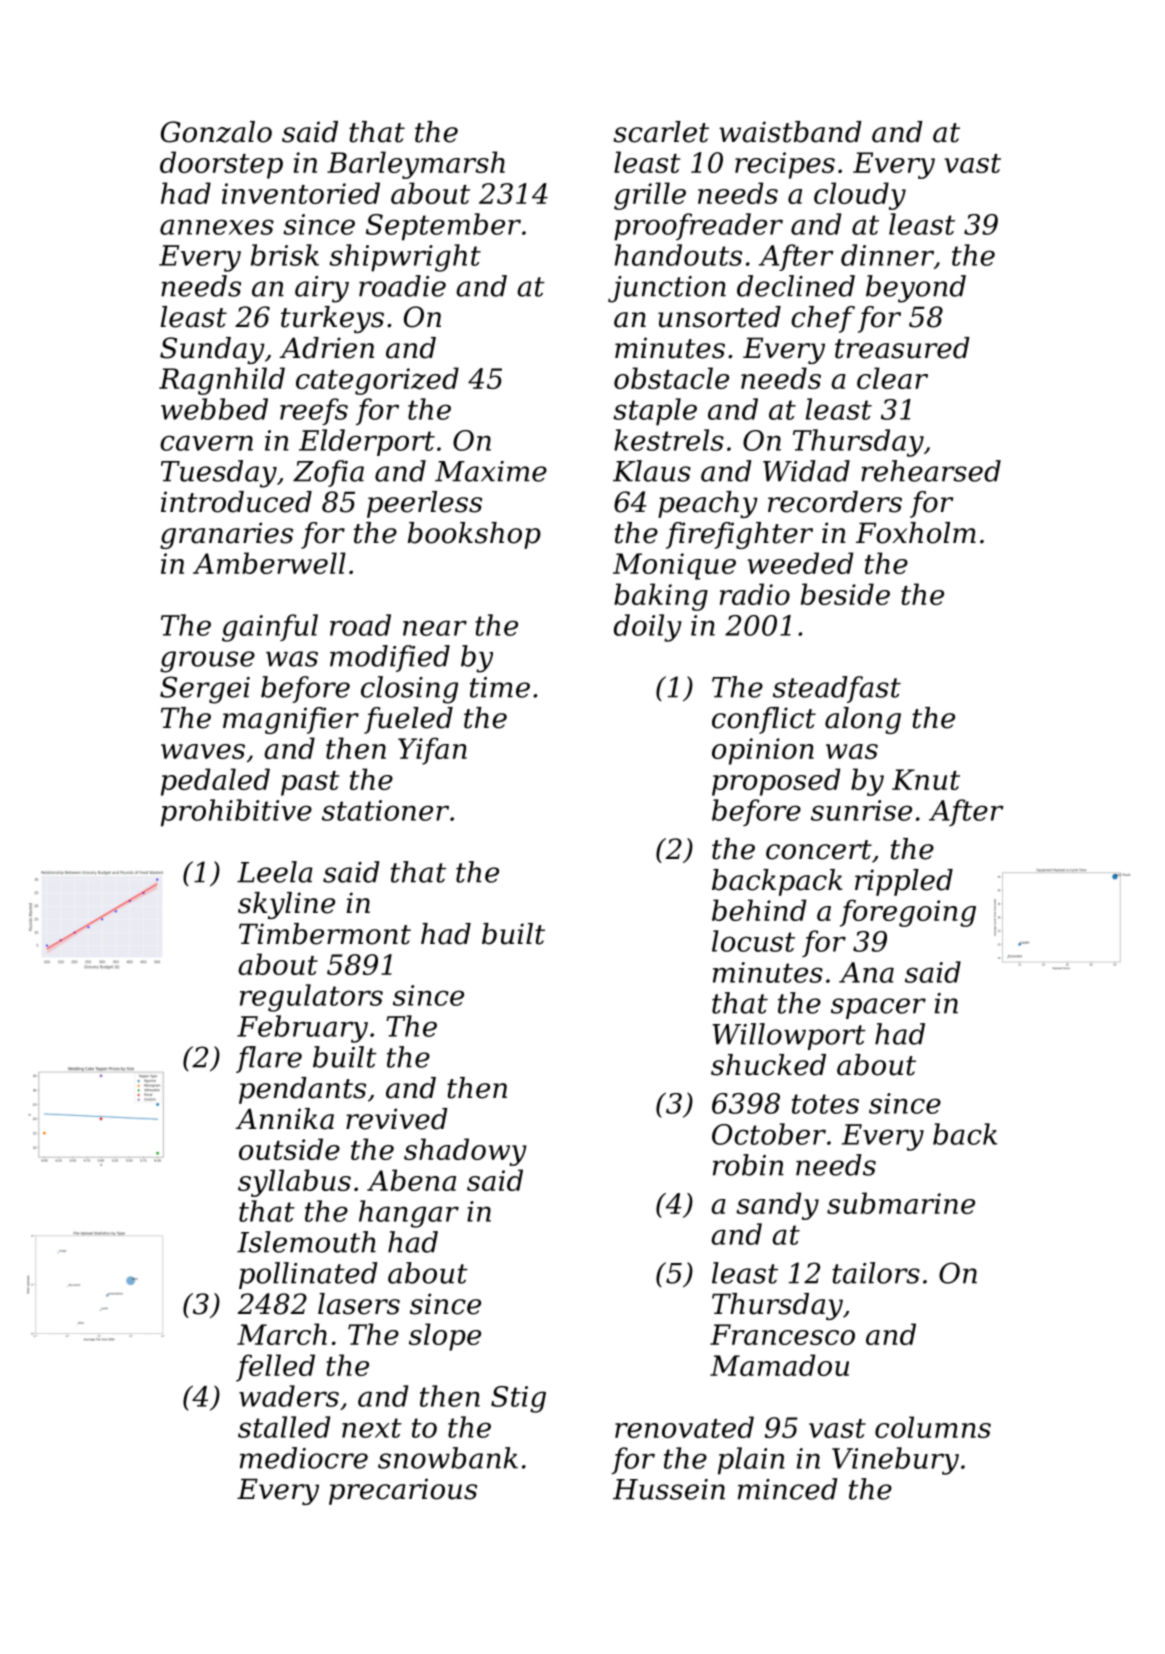  Describe the element at coordinates (790, 132) in the screenshot. I see `waistband` at that location.
